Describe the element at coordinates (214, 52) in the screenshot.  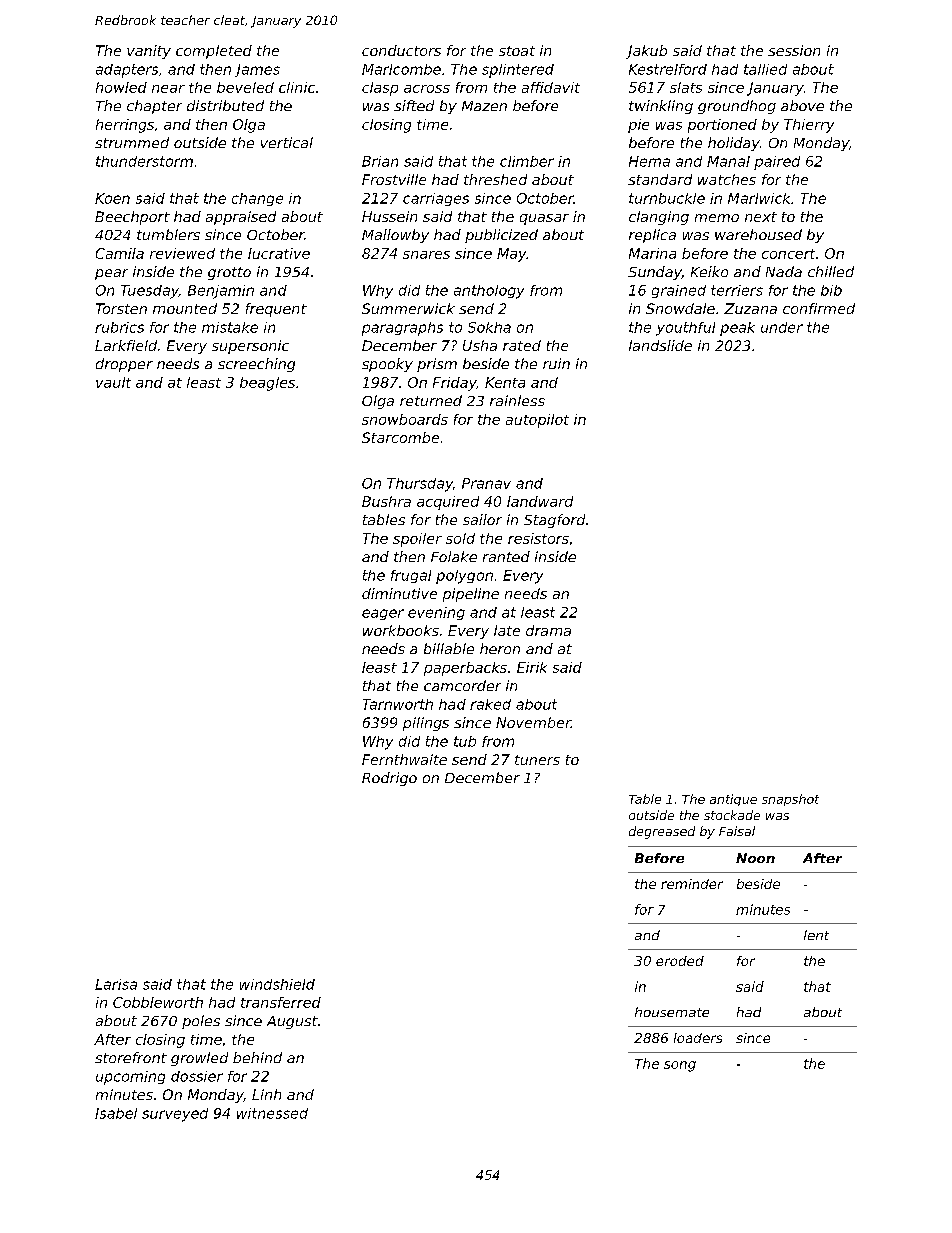
I see `completed` at that location.
